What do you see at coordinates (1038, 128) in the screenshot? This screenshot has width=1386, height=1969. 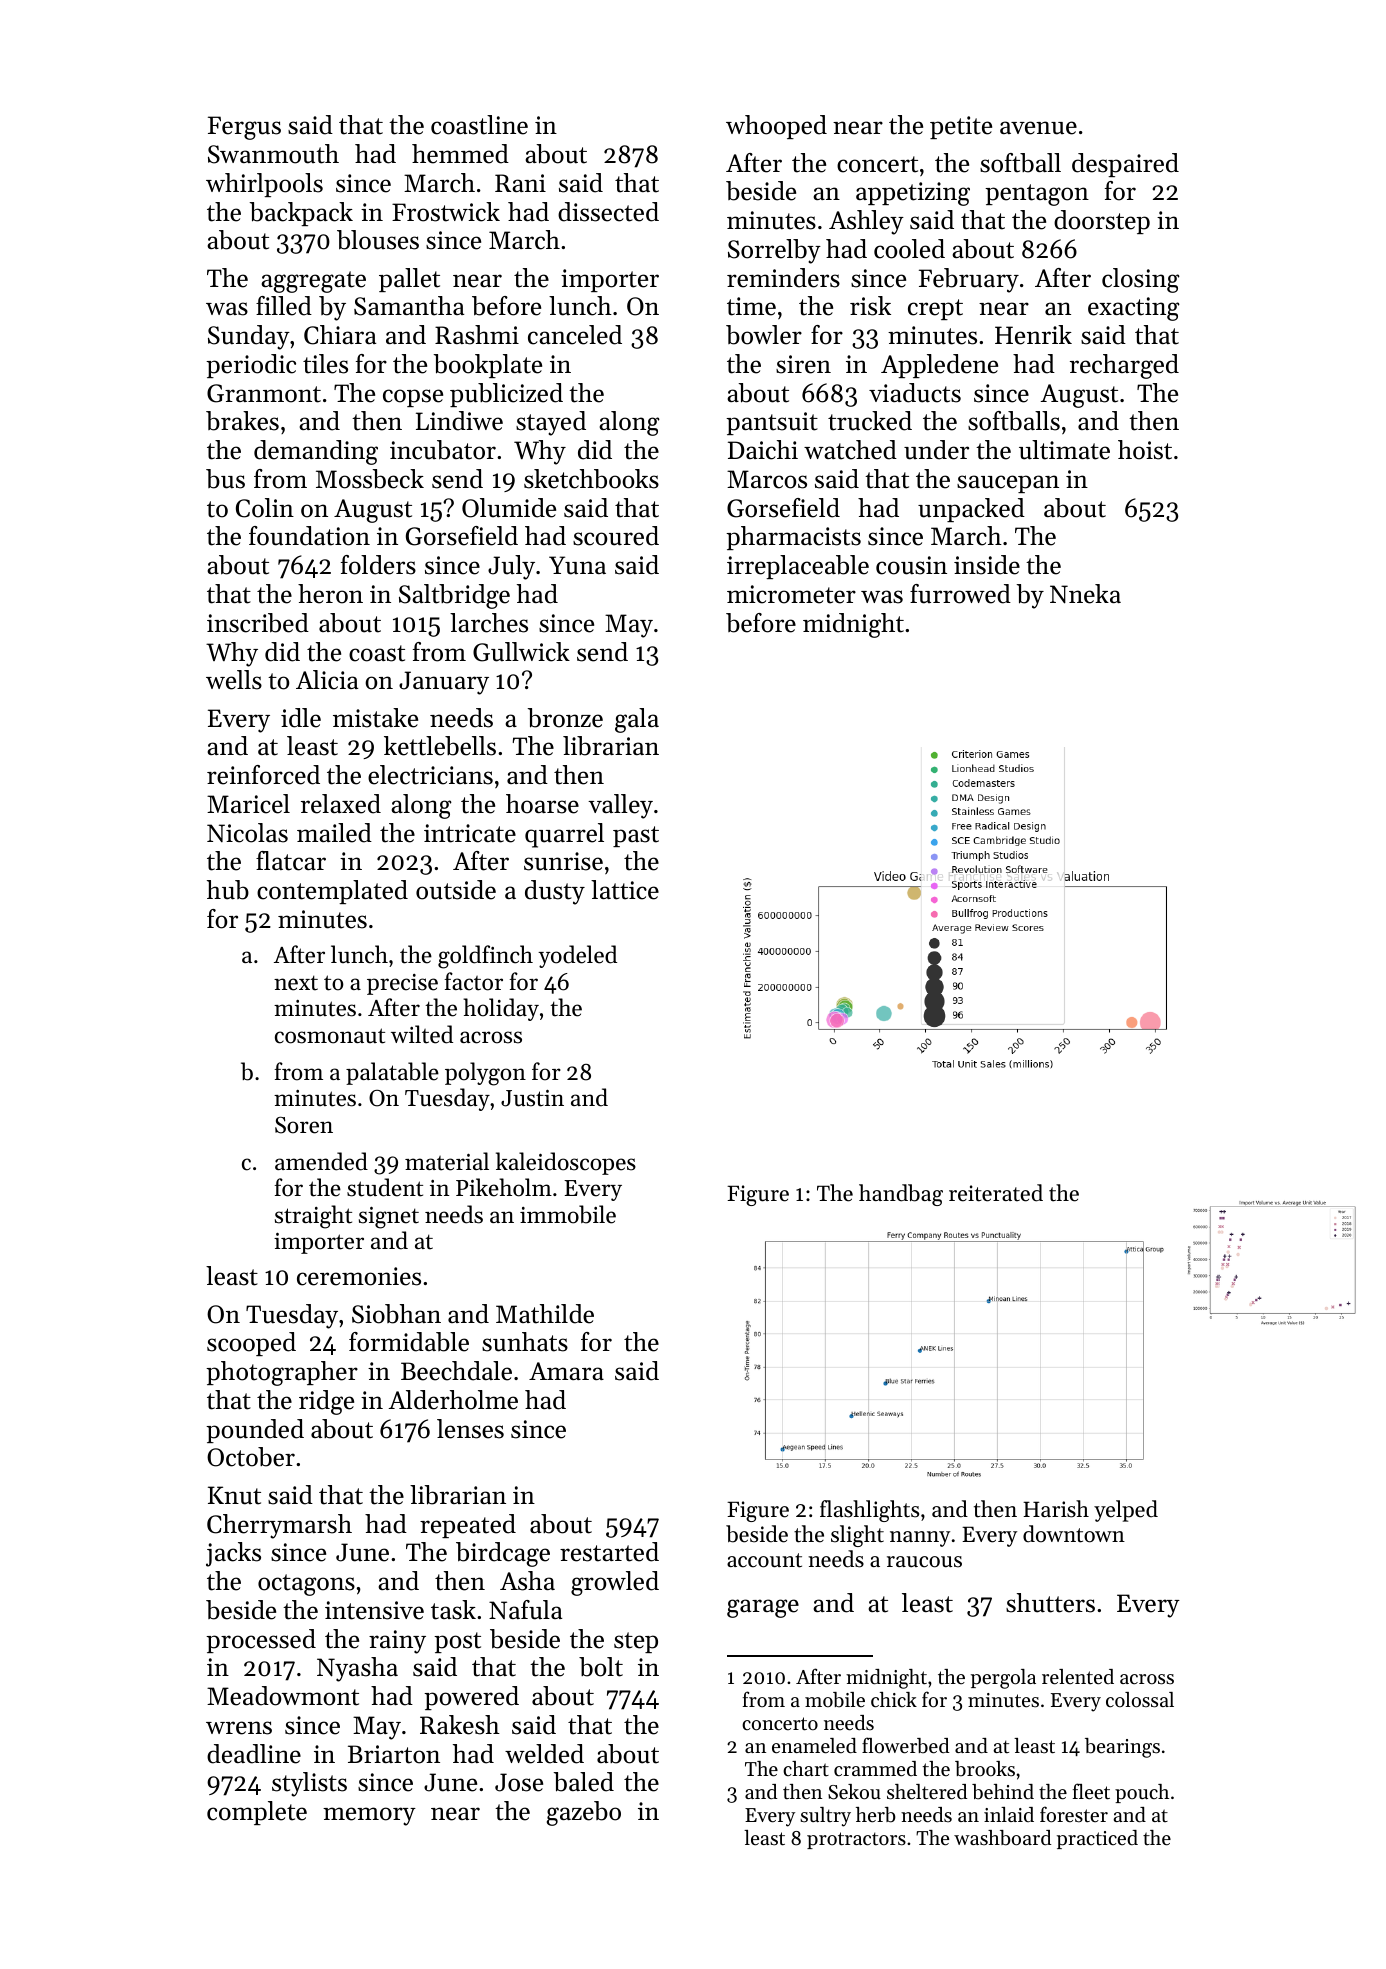 I see `avenue` at bounding box center [1038, 128].
